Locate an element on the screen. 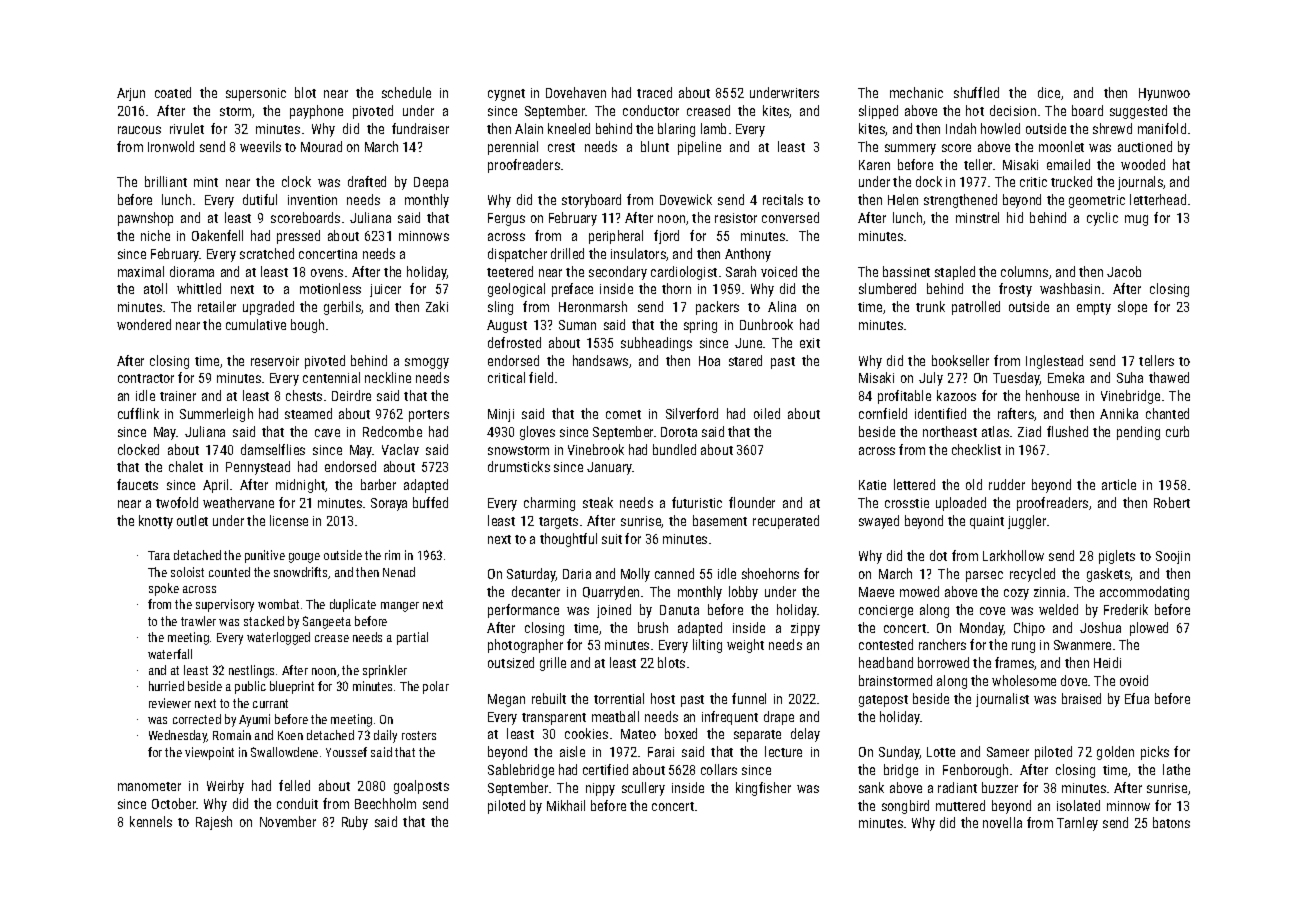  drumsticks is located at coordinates (519, 466).
